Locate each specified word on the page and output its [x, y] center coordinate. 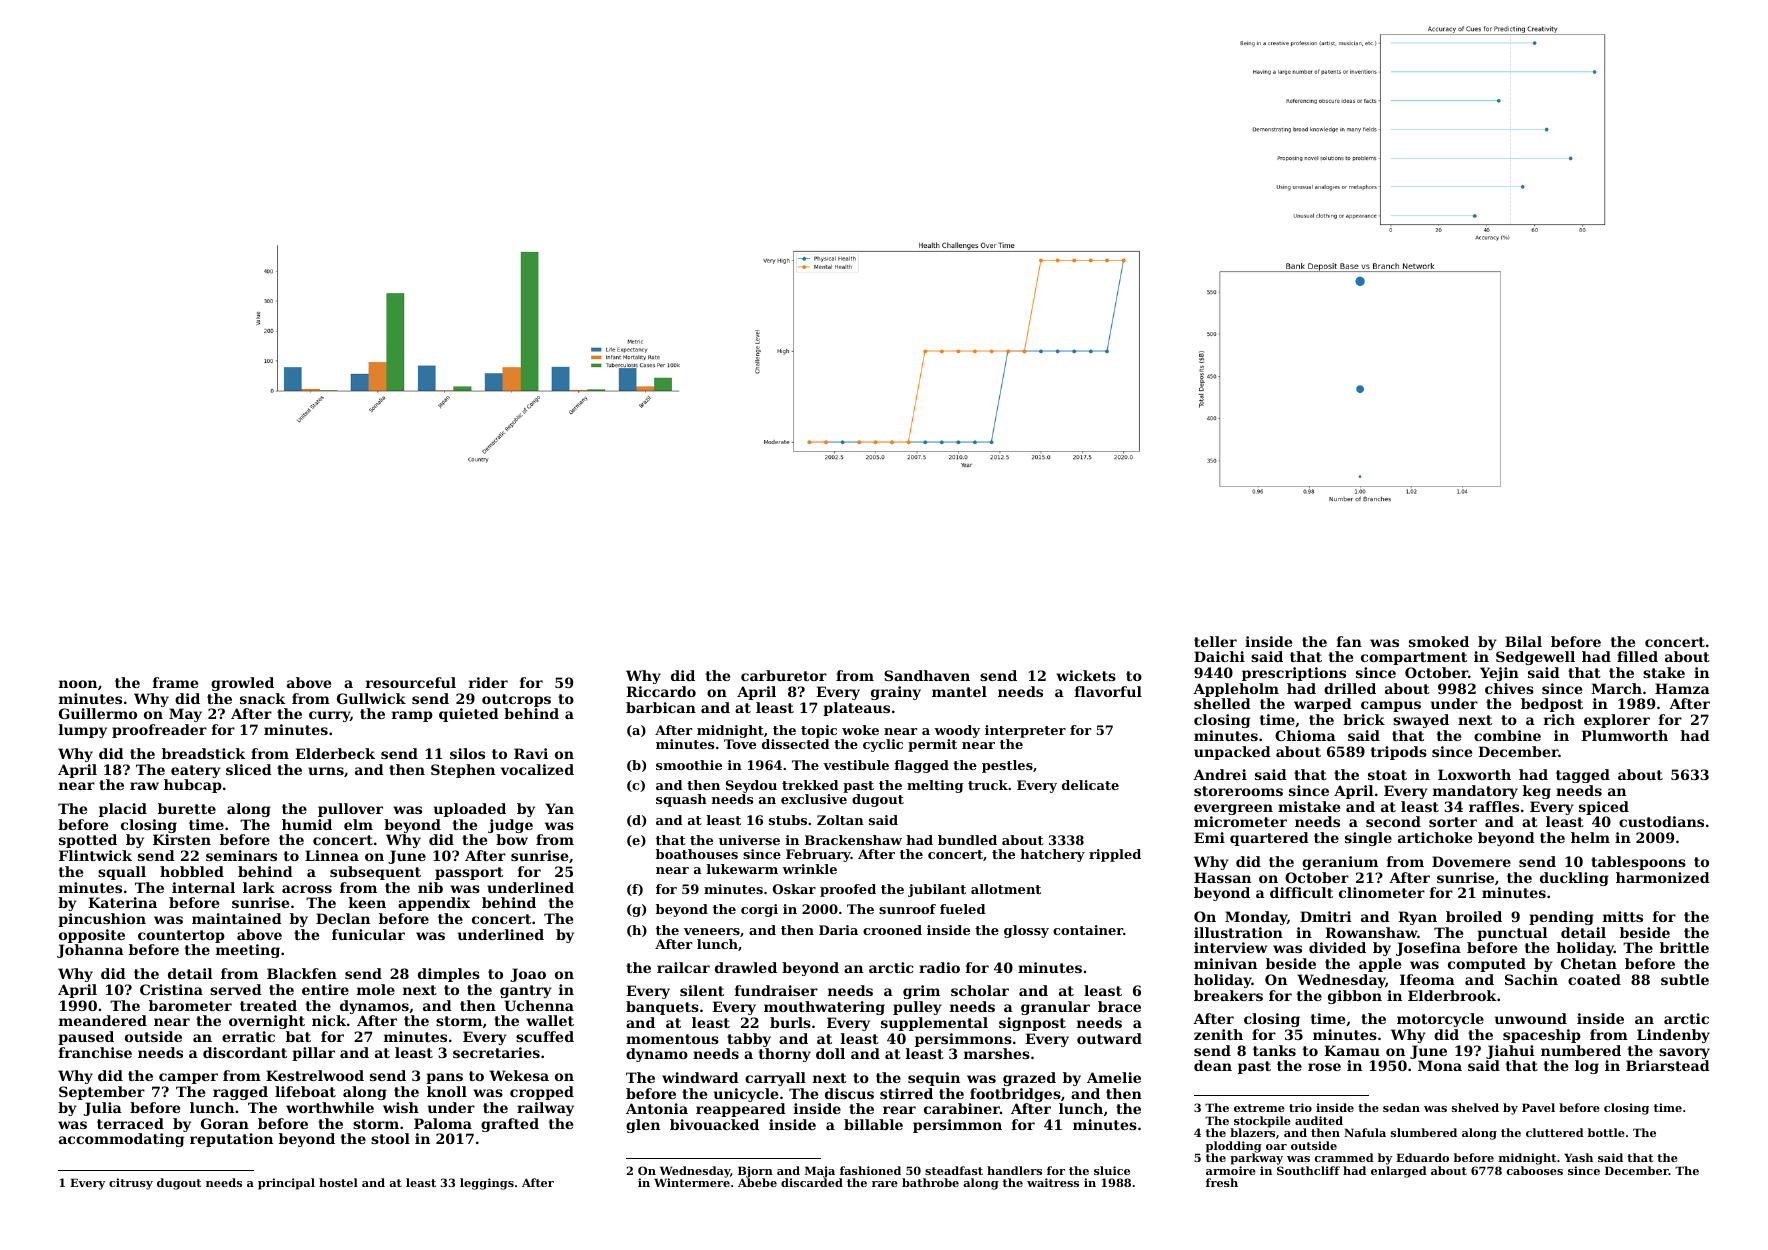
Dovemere [1471, 861]
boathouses [697, 854]
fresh [1222, 1182]
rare [885, 1184]
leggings [487, 1184]
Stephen [463, 771]
